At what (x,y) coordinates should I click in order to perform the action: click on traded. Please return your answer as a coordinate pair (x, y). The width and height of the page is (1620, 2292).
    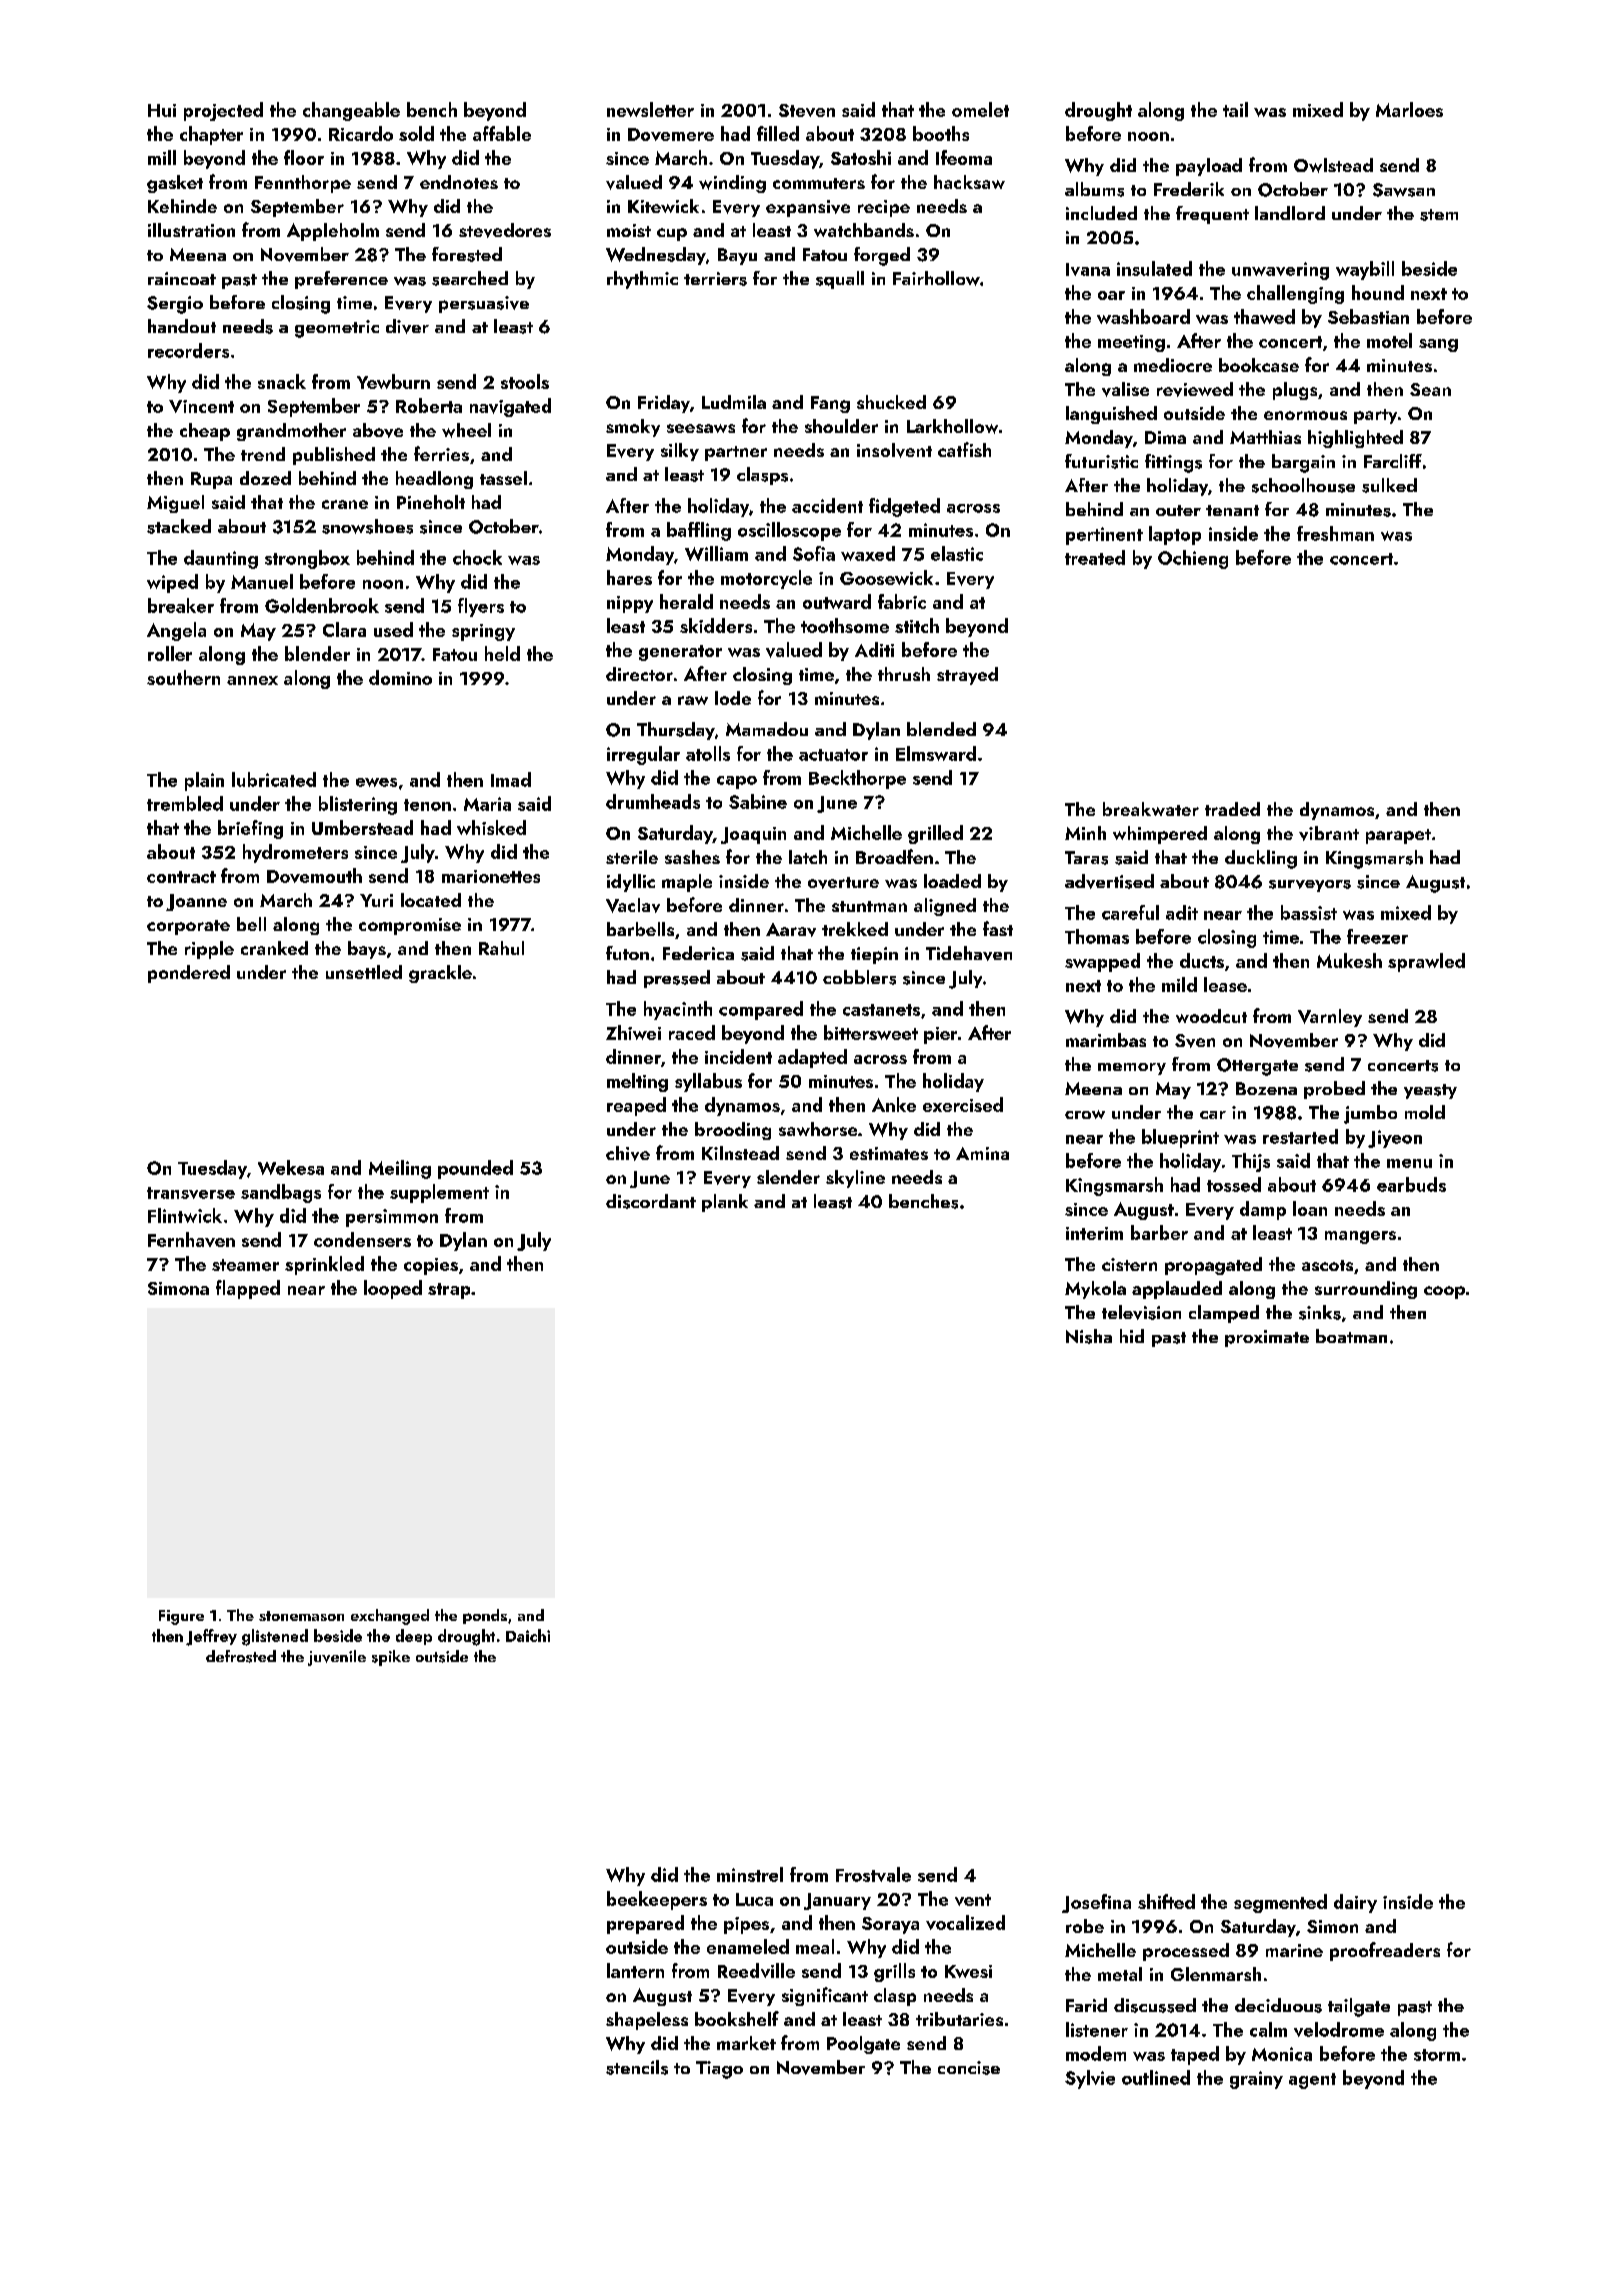
    Looking at the image, I should click on (1232, 809).
